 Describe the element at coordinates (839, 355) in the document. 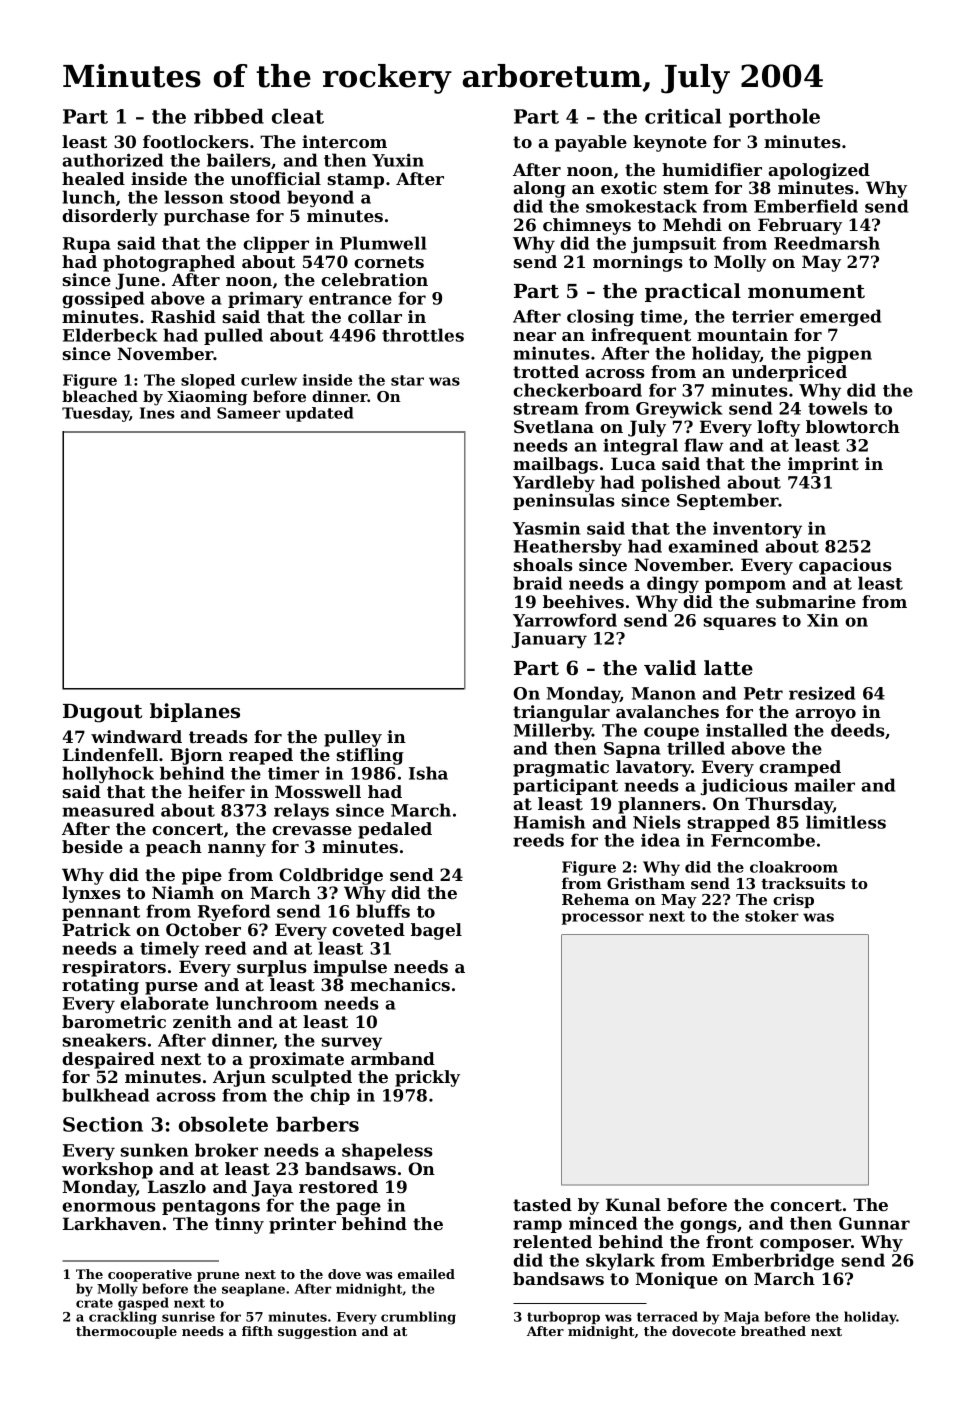

I see `pigpen` at that location.
